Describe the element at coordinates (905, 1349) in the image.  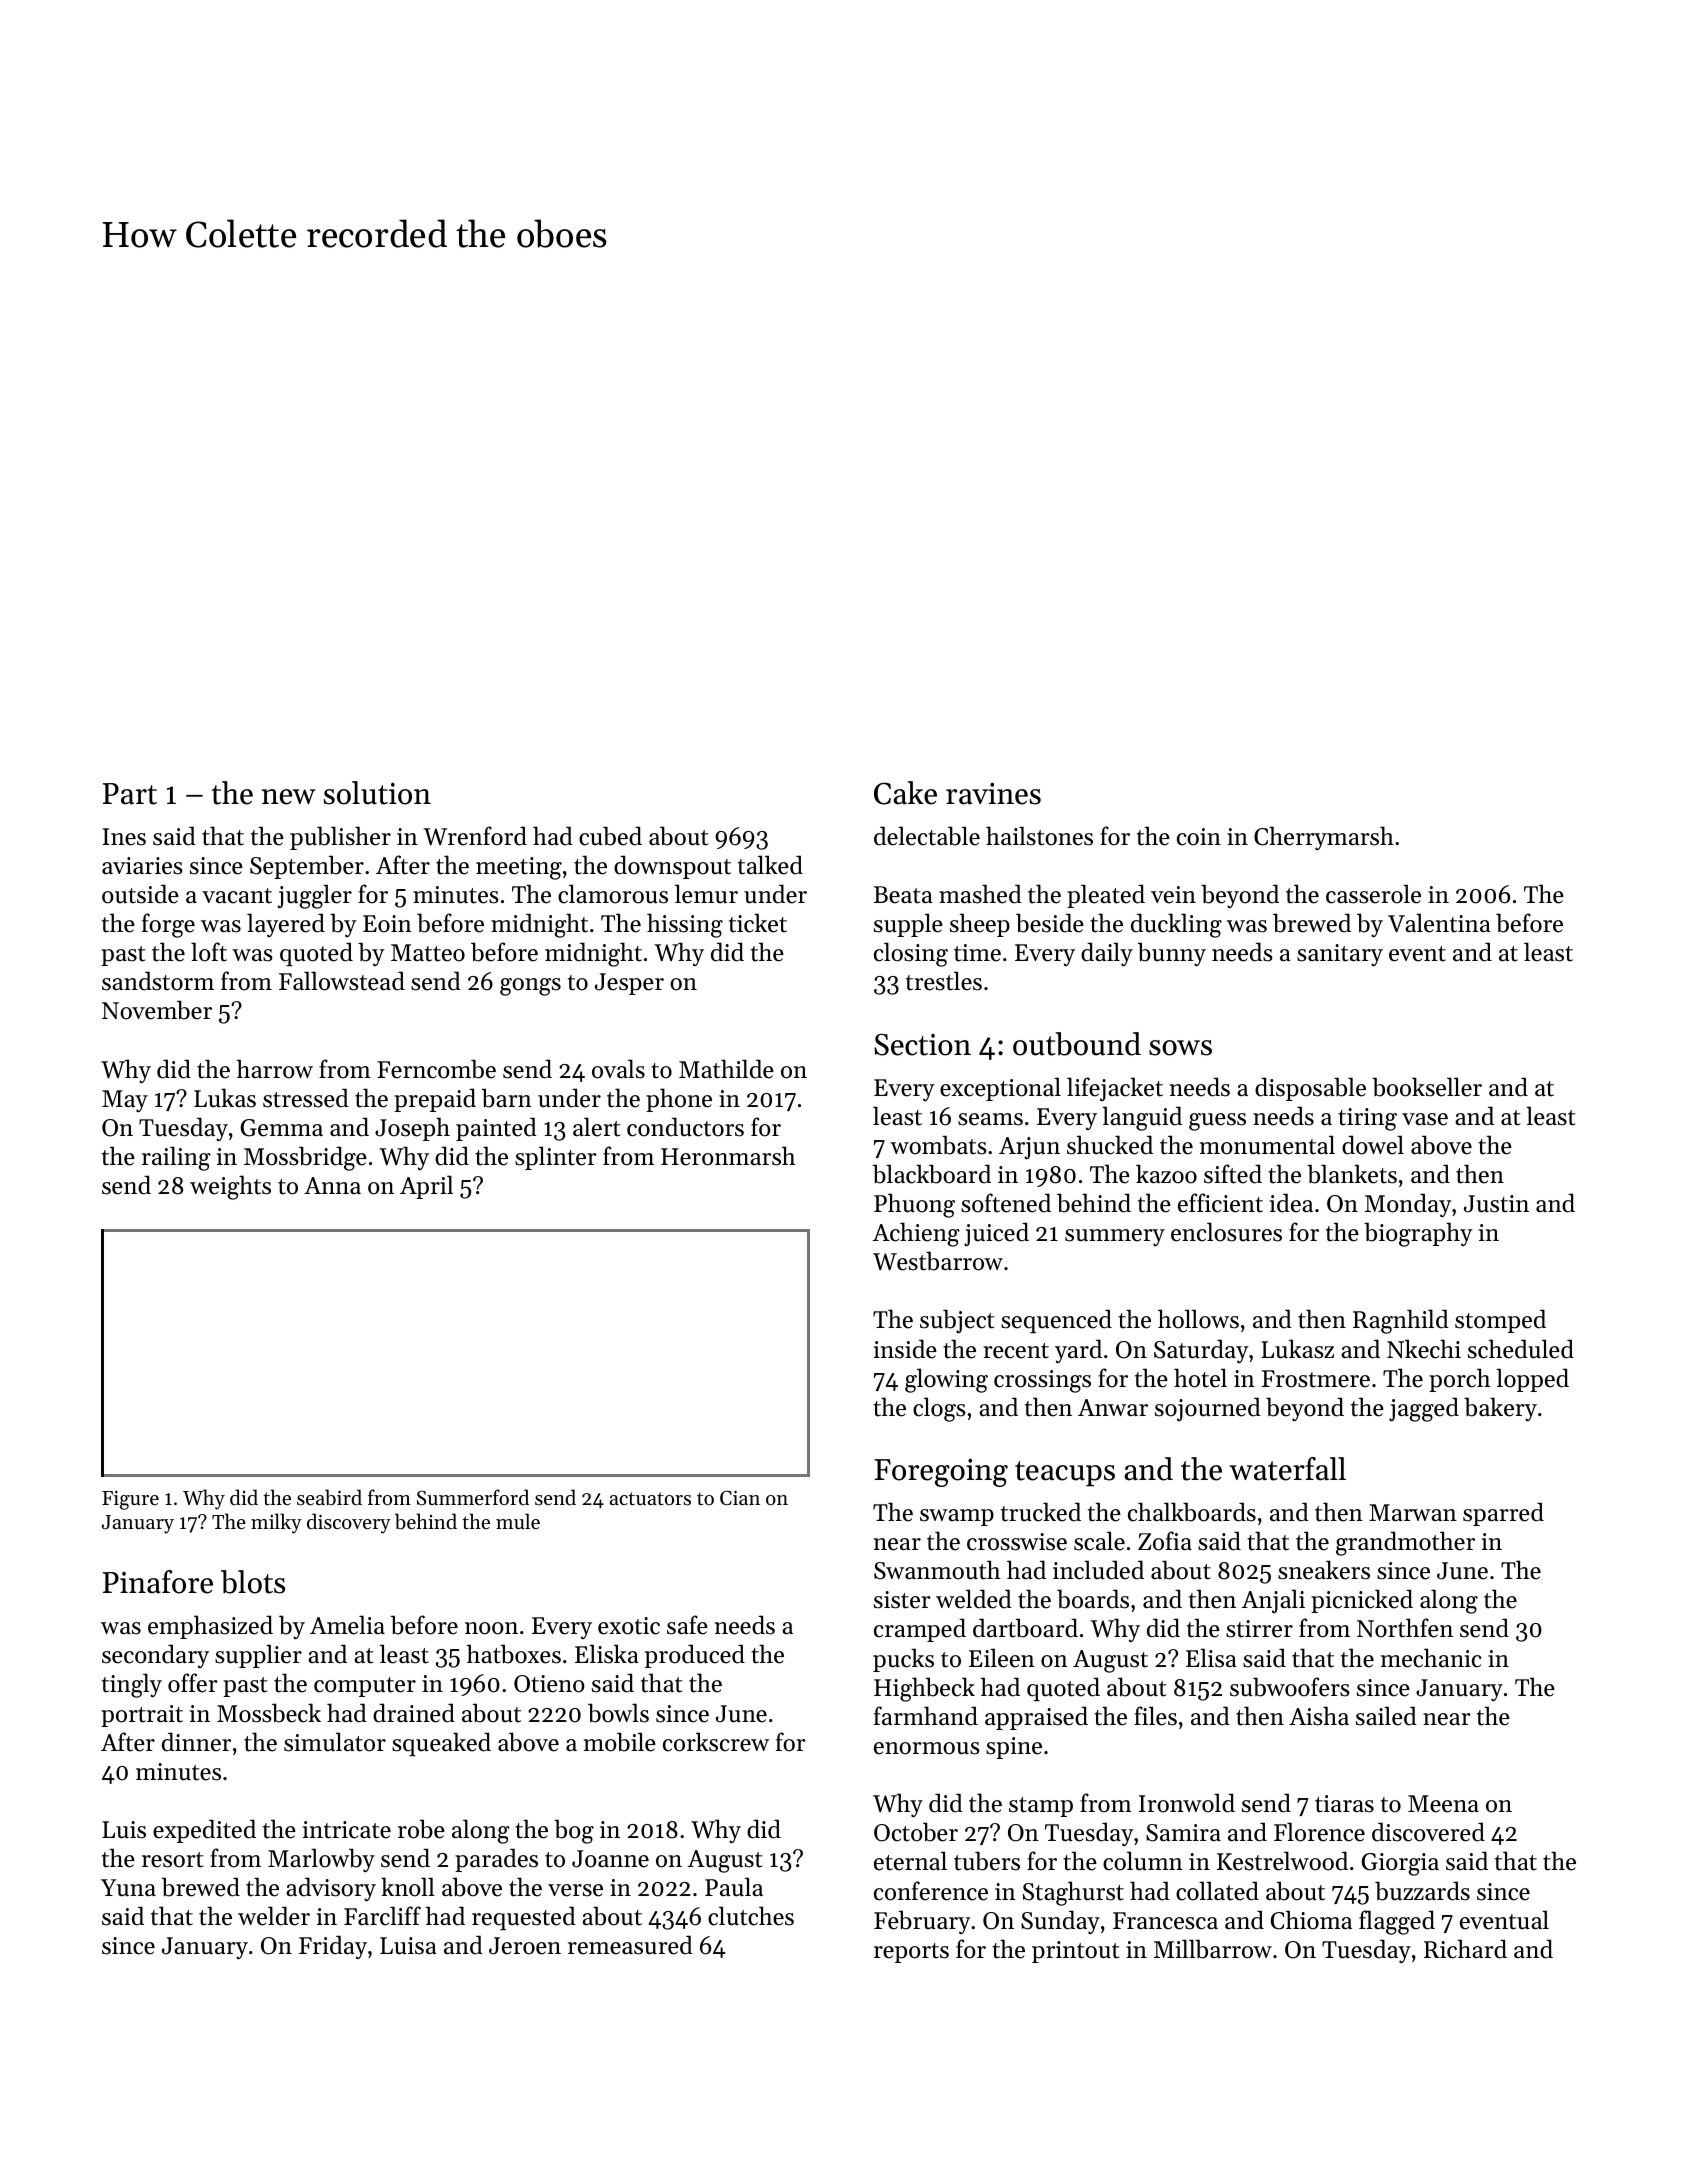
I see `inside` at that location.
